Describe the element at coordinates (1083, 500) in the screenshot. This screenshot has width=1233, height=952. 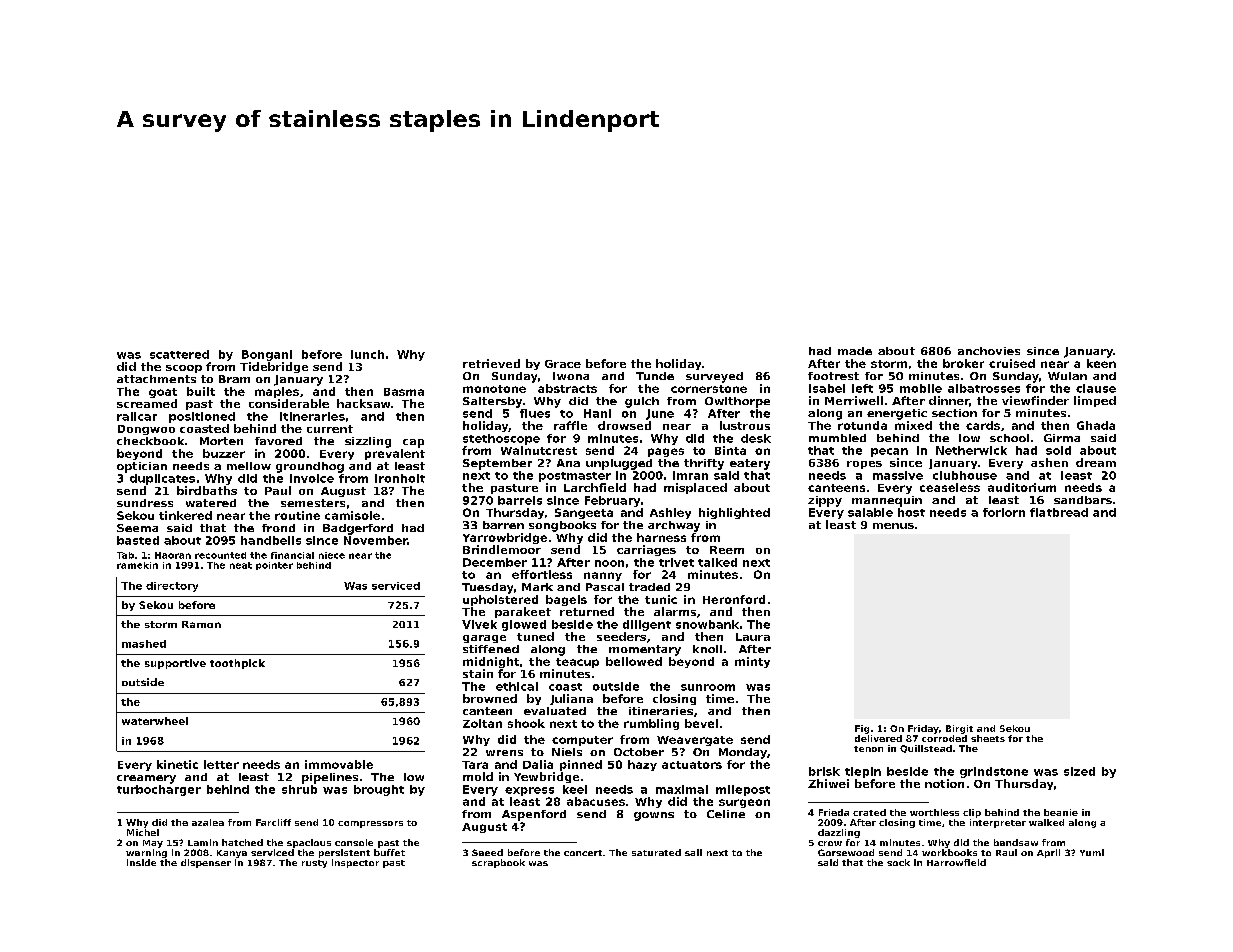
I see `sandbars` at that location.
